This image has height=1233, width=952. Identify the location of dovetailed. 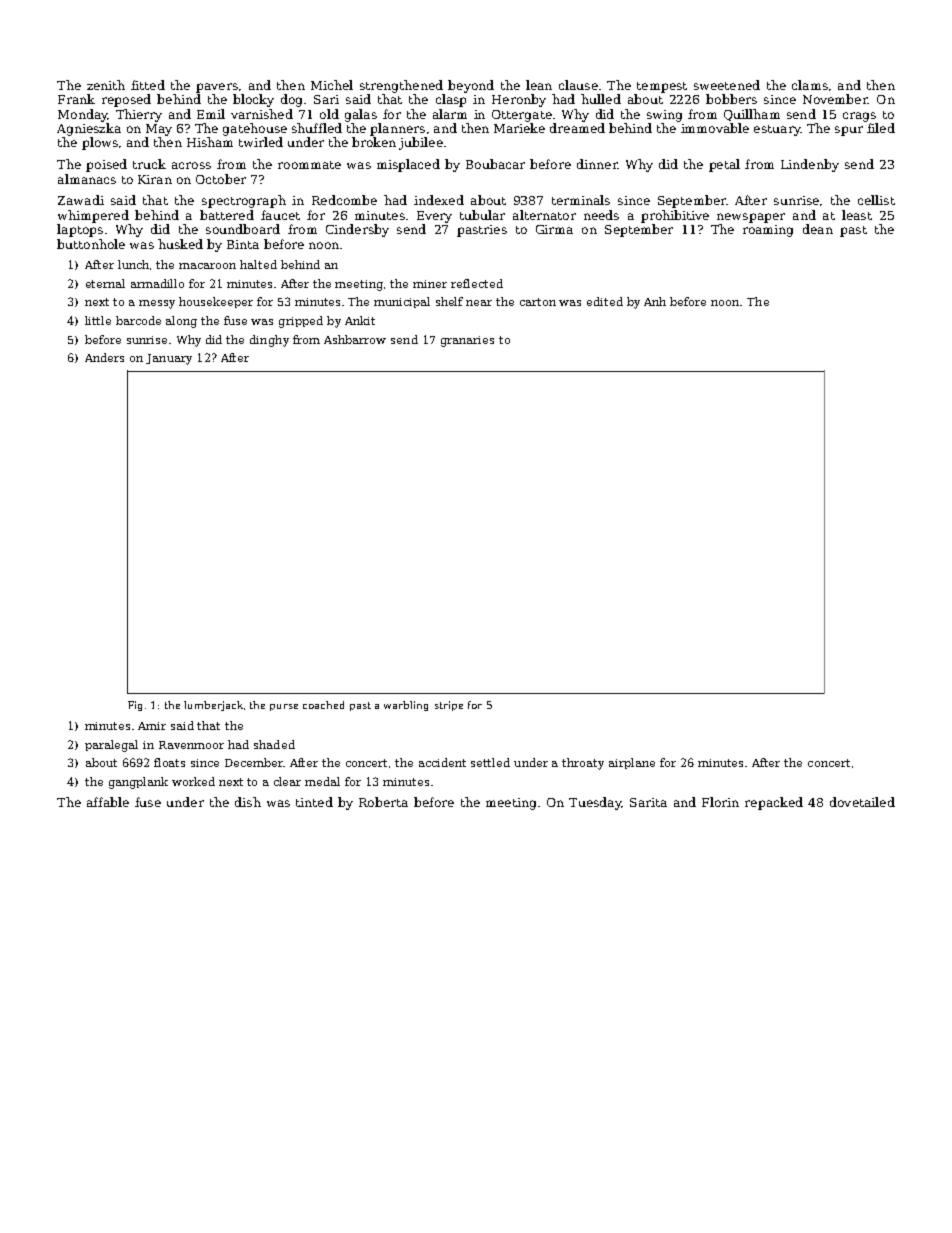
(862, 802).
